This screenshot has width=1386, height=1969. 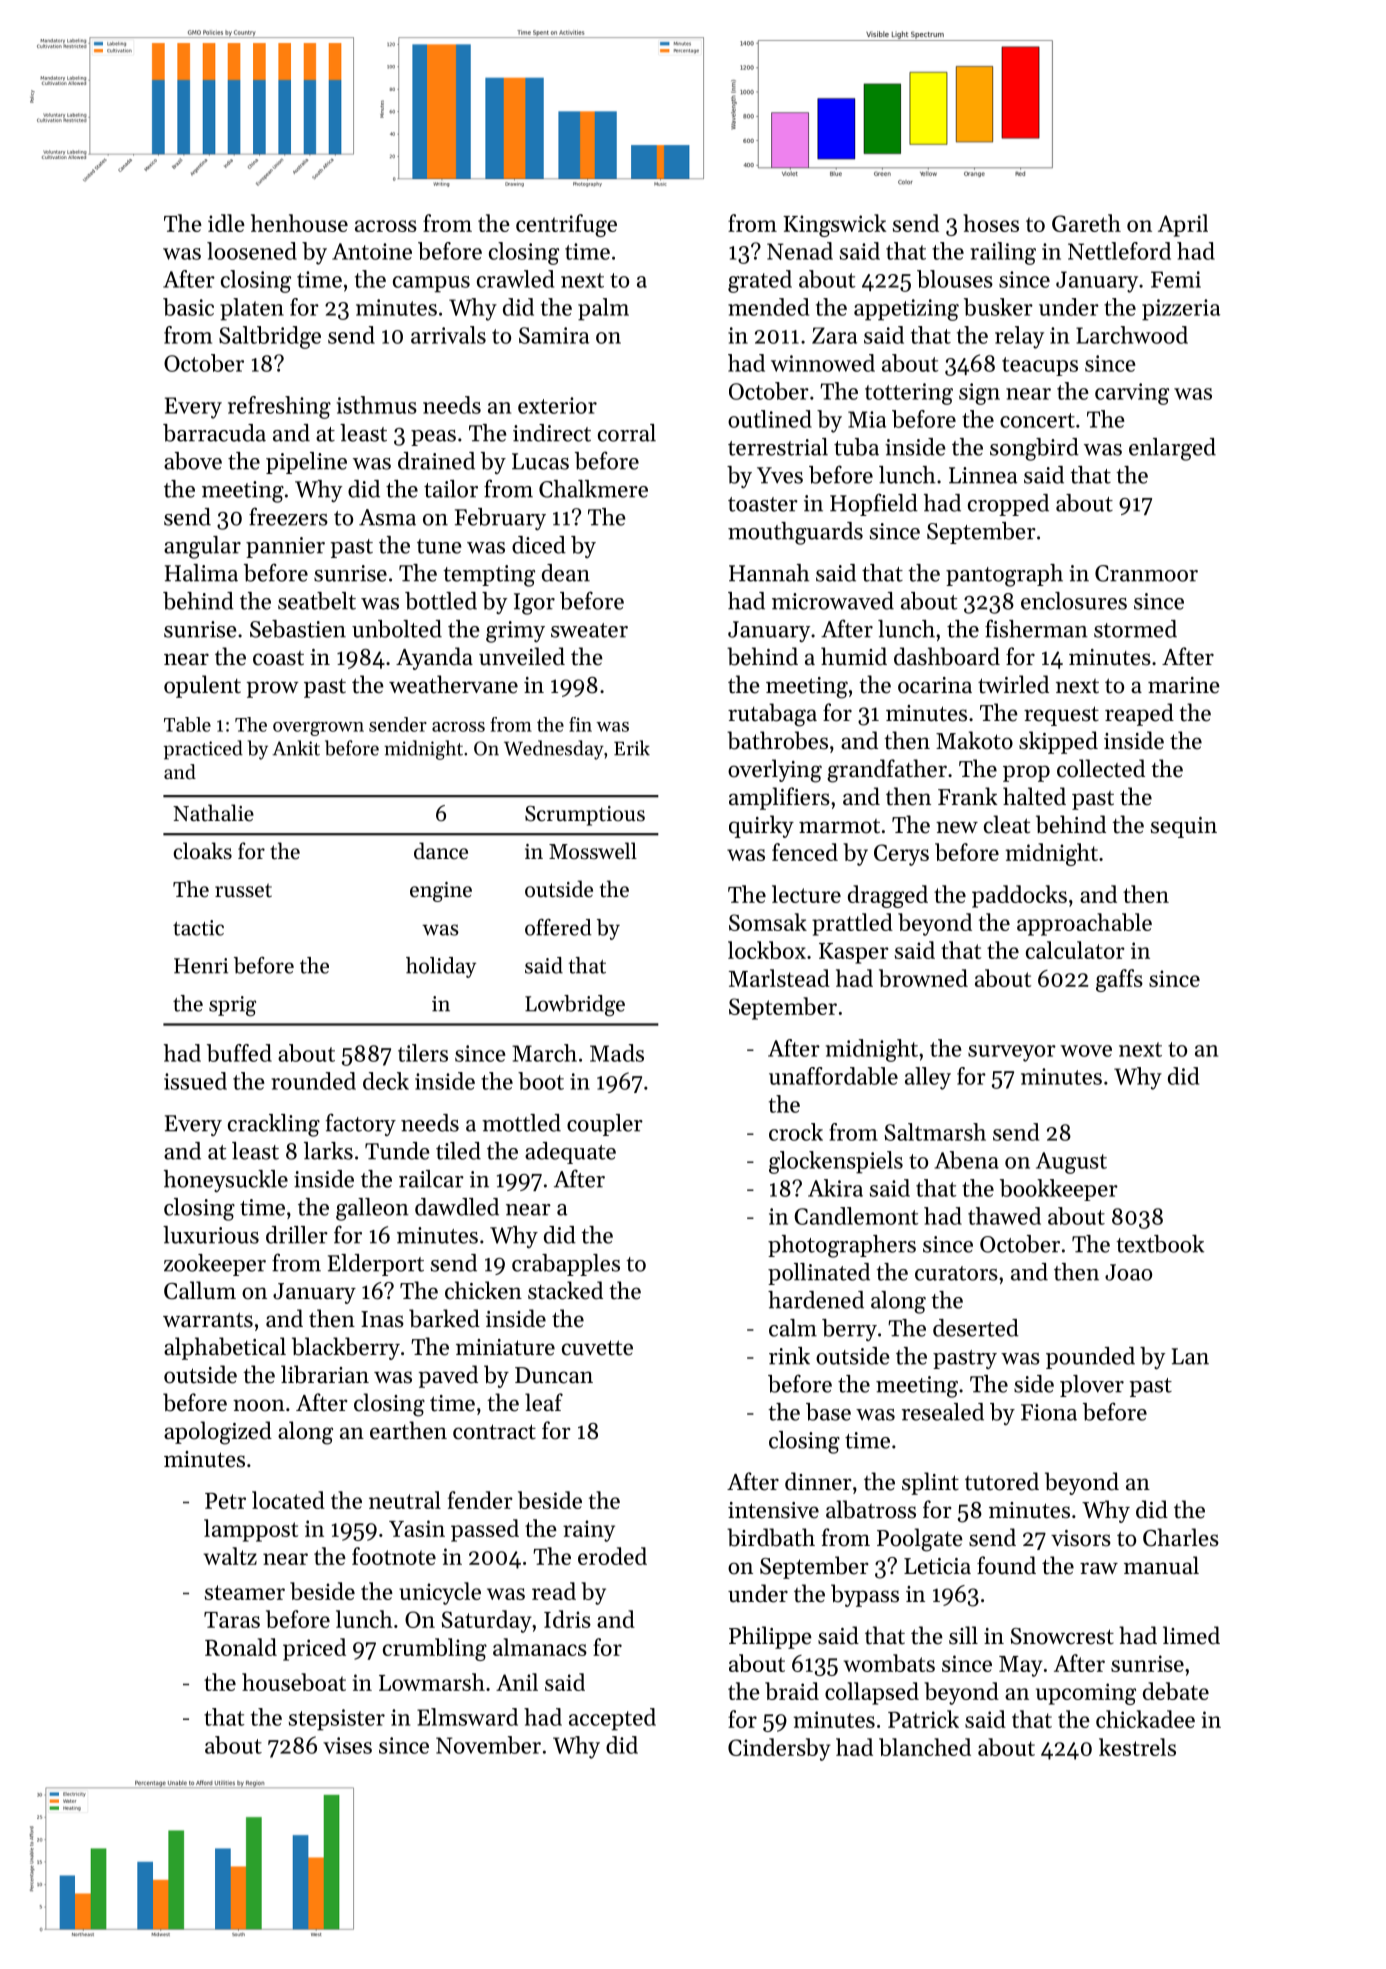 I want to click on Nenad, so click(x=800, y=251).
